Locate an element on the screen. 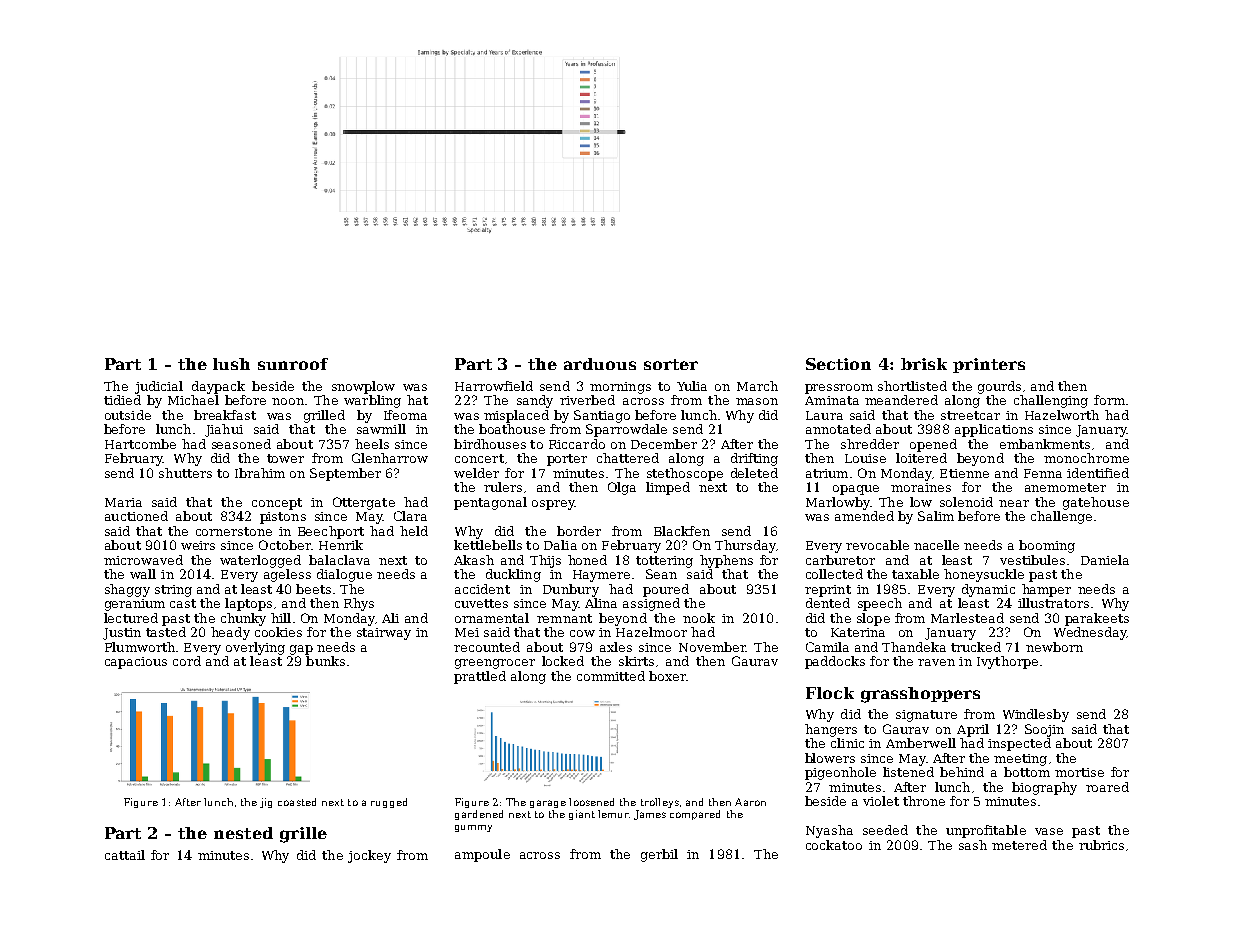 The height and width of the screenshot is (952, 1233). newborn is located at coordinates (1054, 647).
